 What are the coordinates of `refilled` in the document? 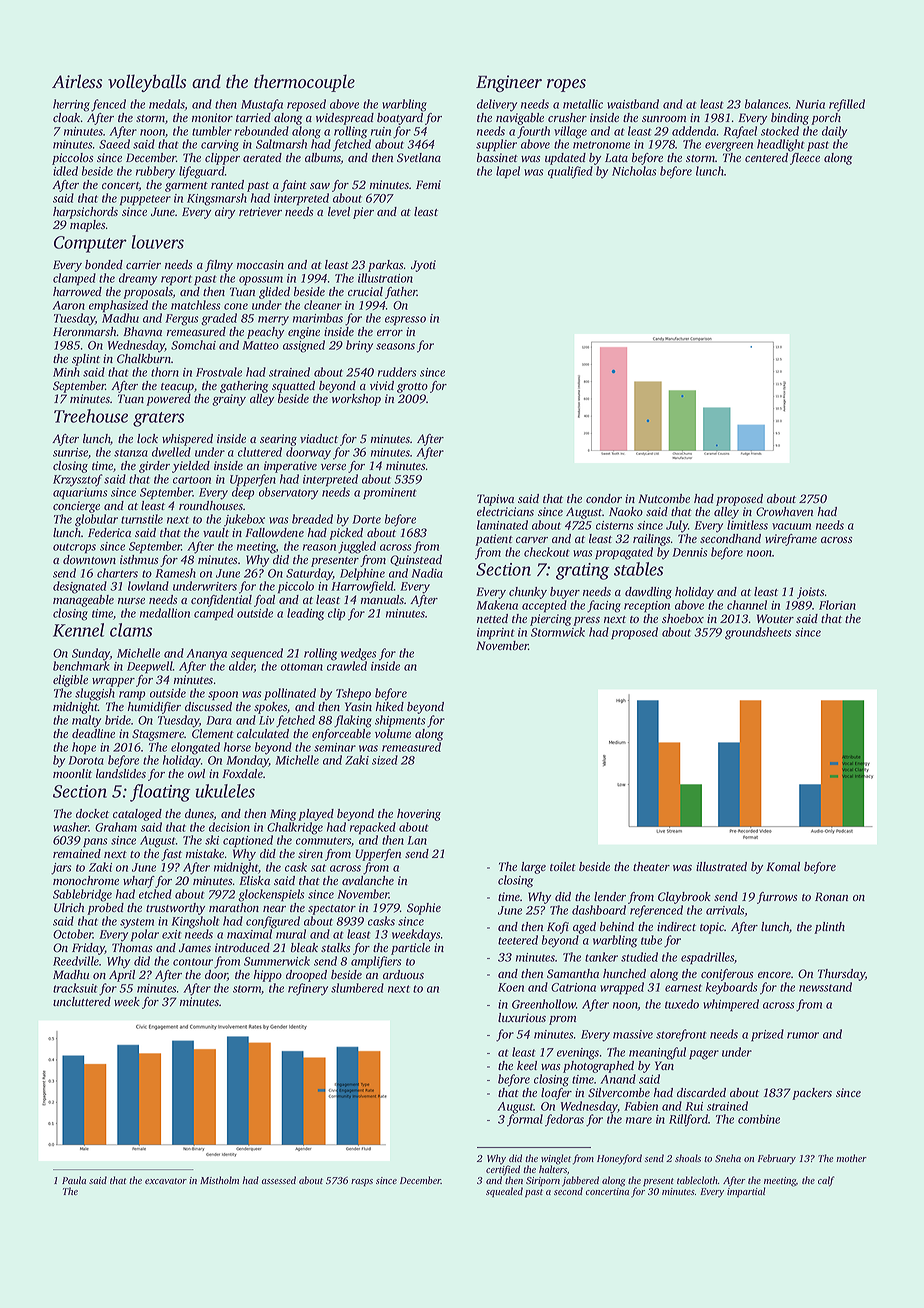 It's located at (847, 105).
